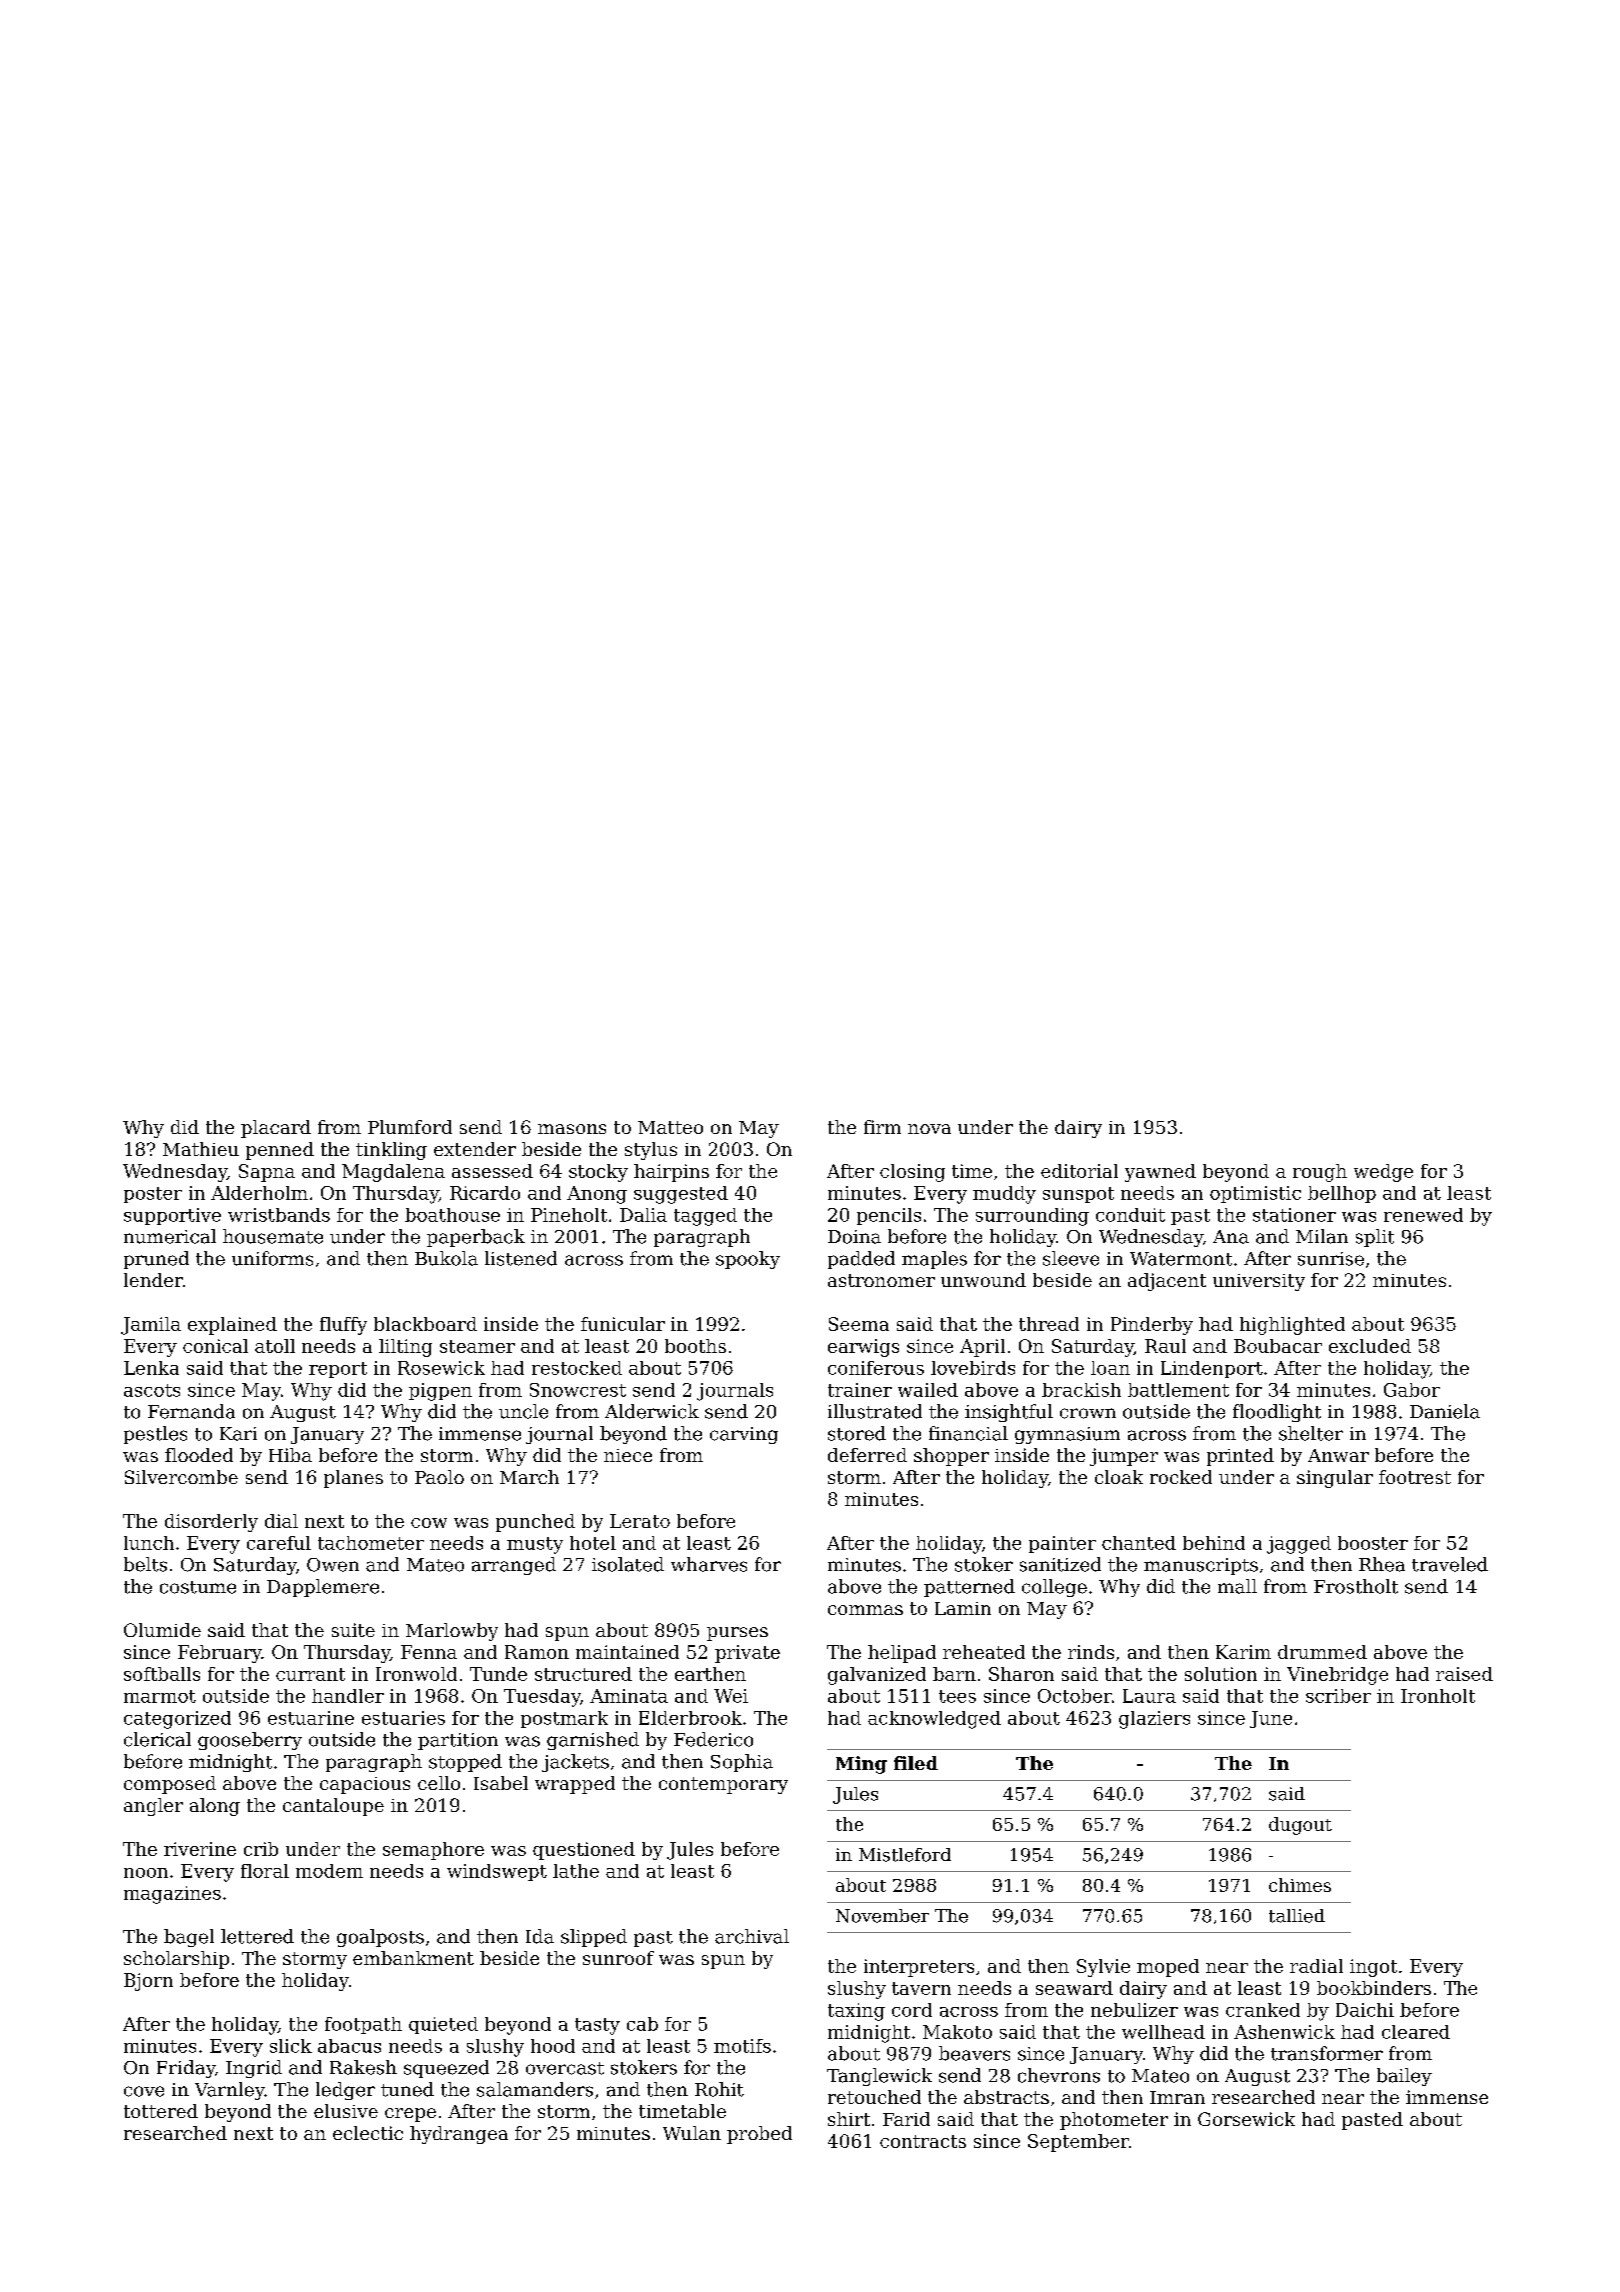  Describe the element at coordinates (153, 1280) in the screenshot. I see `lender` at that location.
